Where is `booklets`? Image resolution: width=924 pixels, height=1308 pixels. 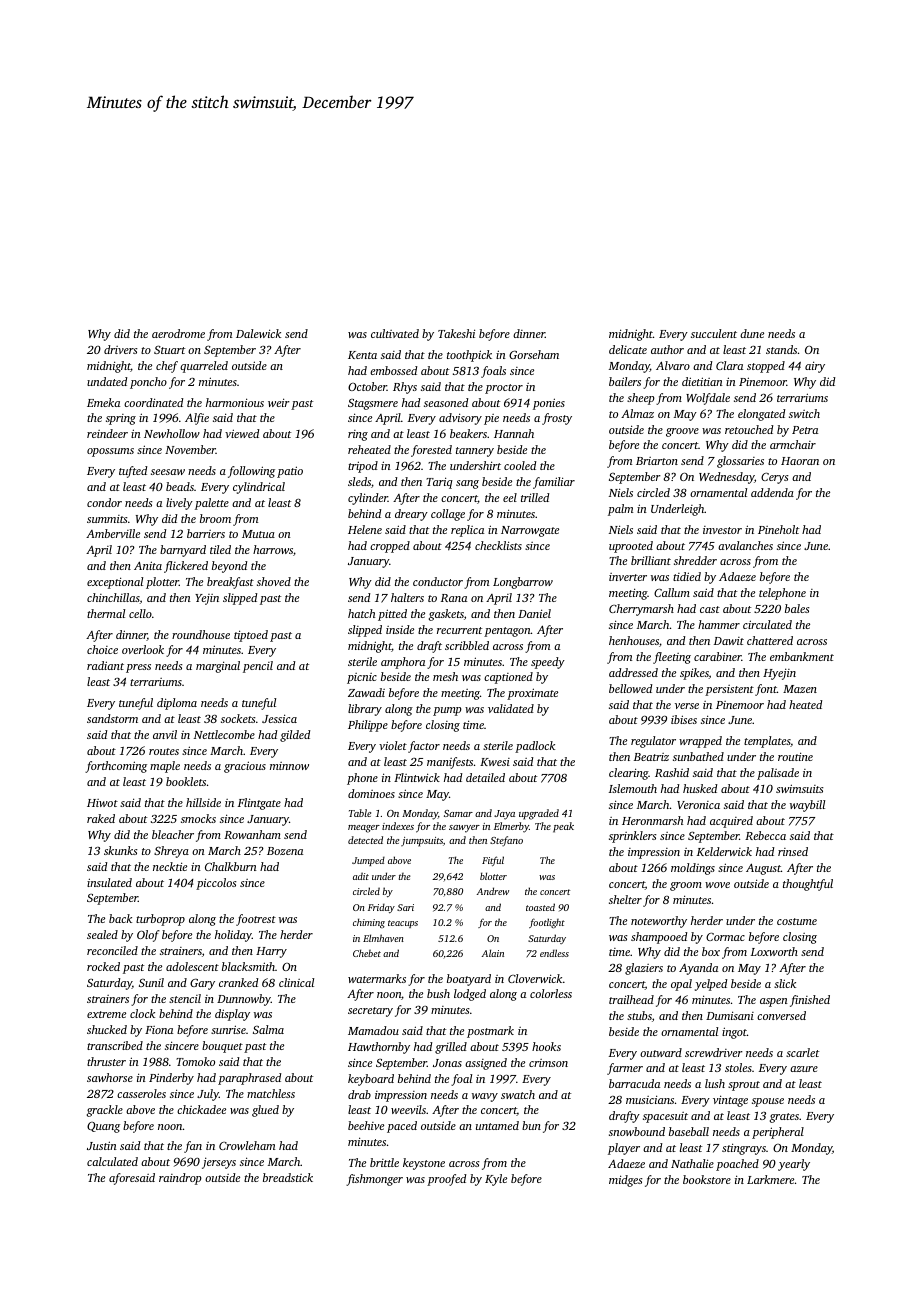
booklets is located at coordinates (186, 781).
